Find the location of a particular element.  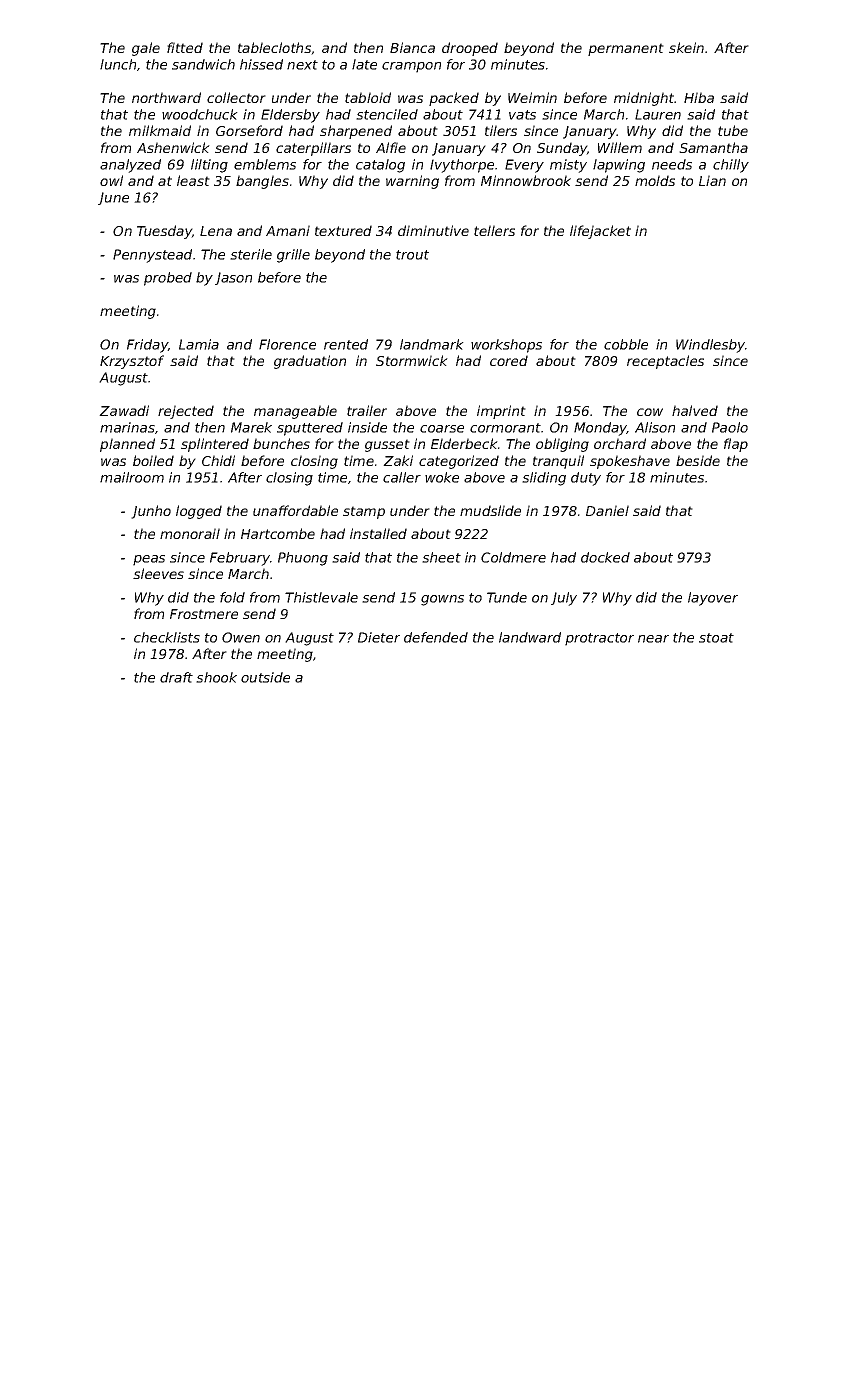

owl is located at coordinates (111, 180).
